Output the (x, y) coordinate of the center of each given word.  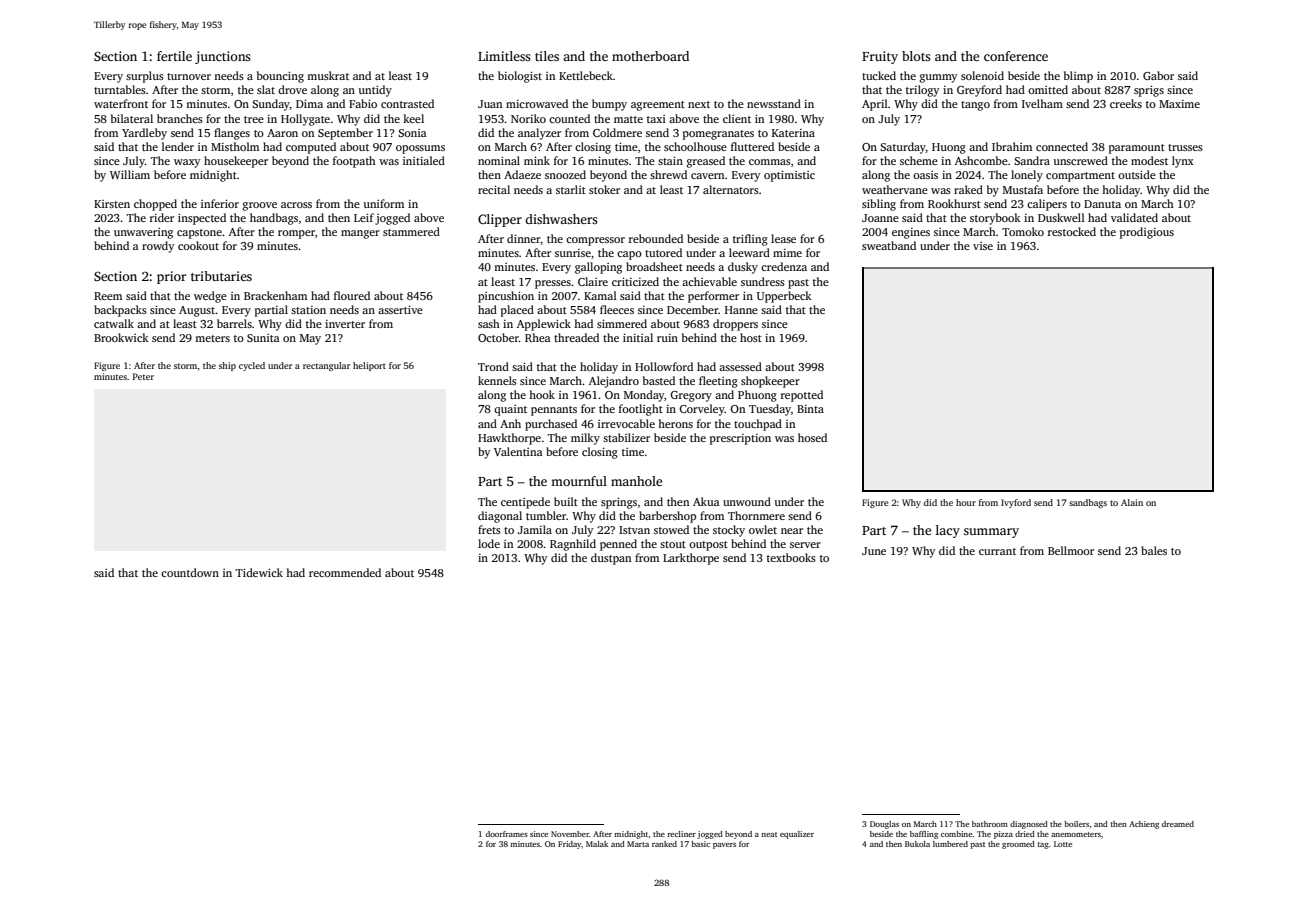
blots (916, 56)
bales (1154, 550)
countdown (190, 572)
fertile (174, 56)
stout (673, 544)
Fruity (880, 57)
